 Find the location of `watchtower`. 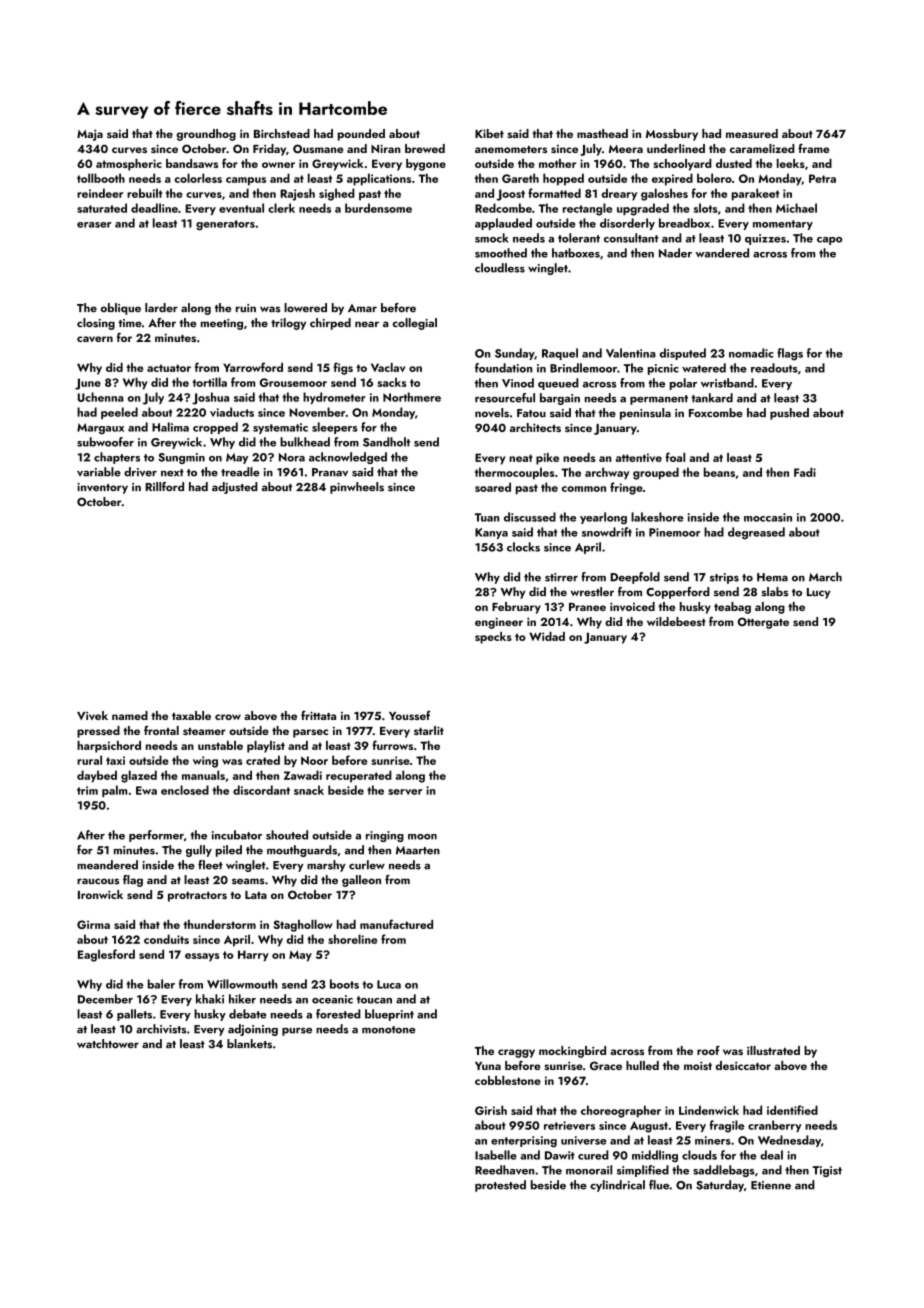

watchtower is located at coordinates (108, 1043).
